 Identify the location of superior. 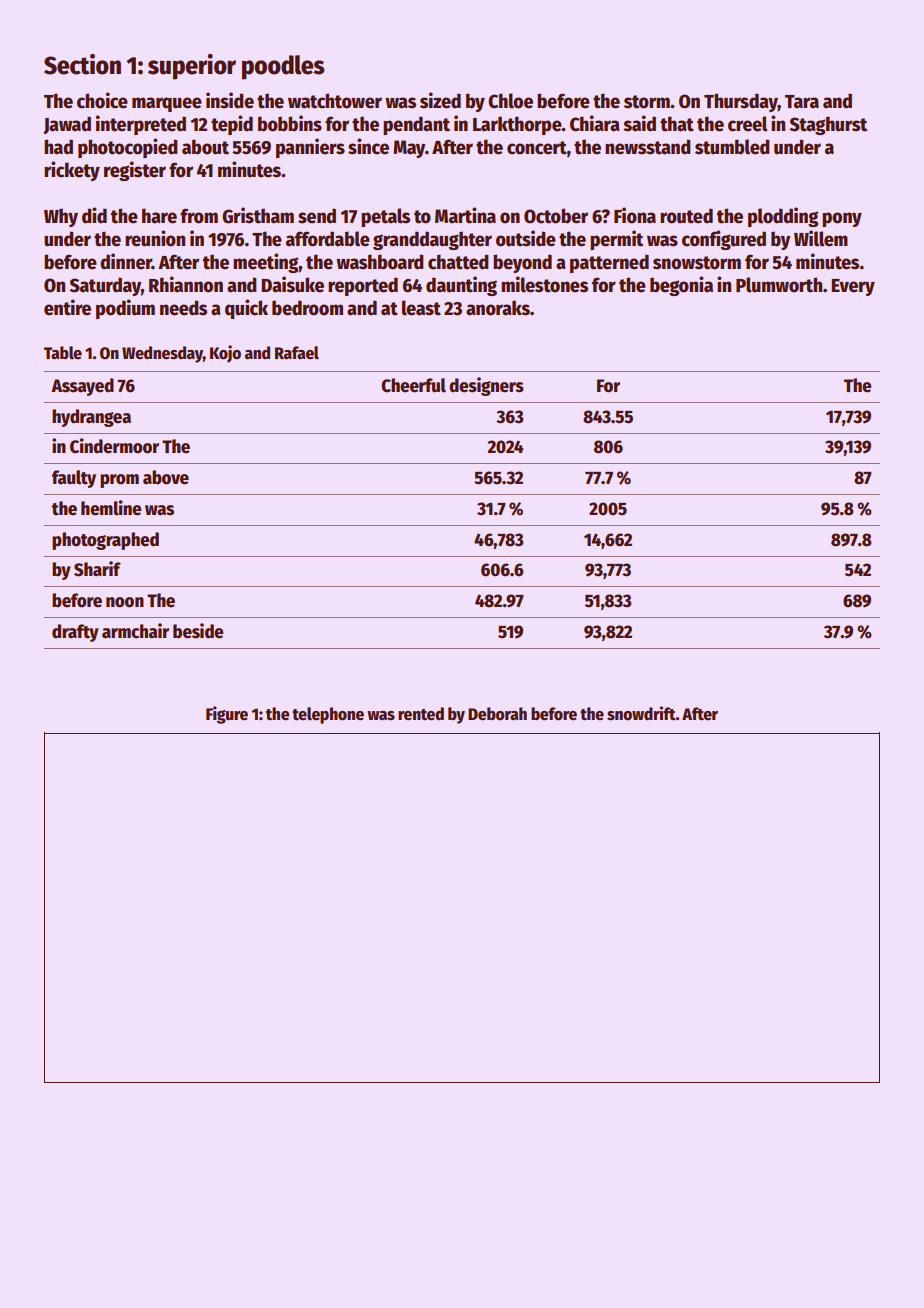
(192, 67).
